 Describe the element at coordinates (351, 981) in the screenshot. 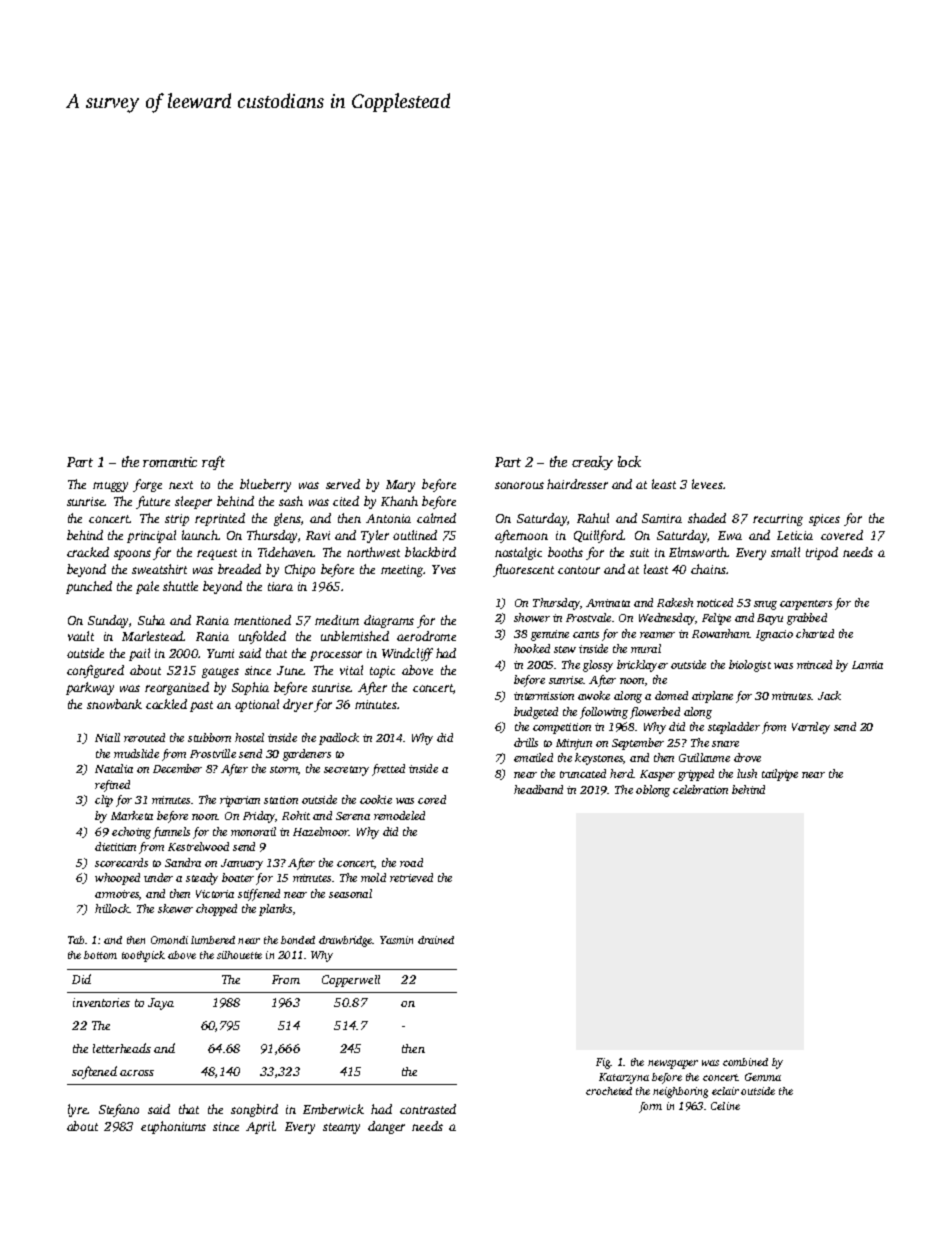

I see `Copperwell` at that location.
